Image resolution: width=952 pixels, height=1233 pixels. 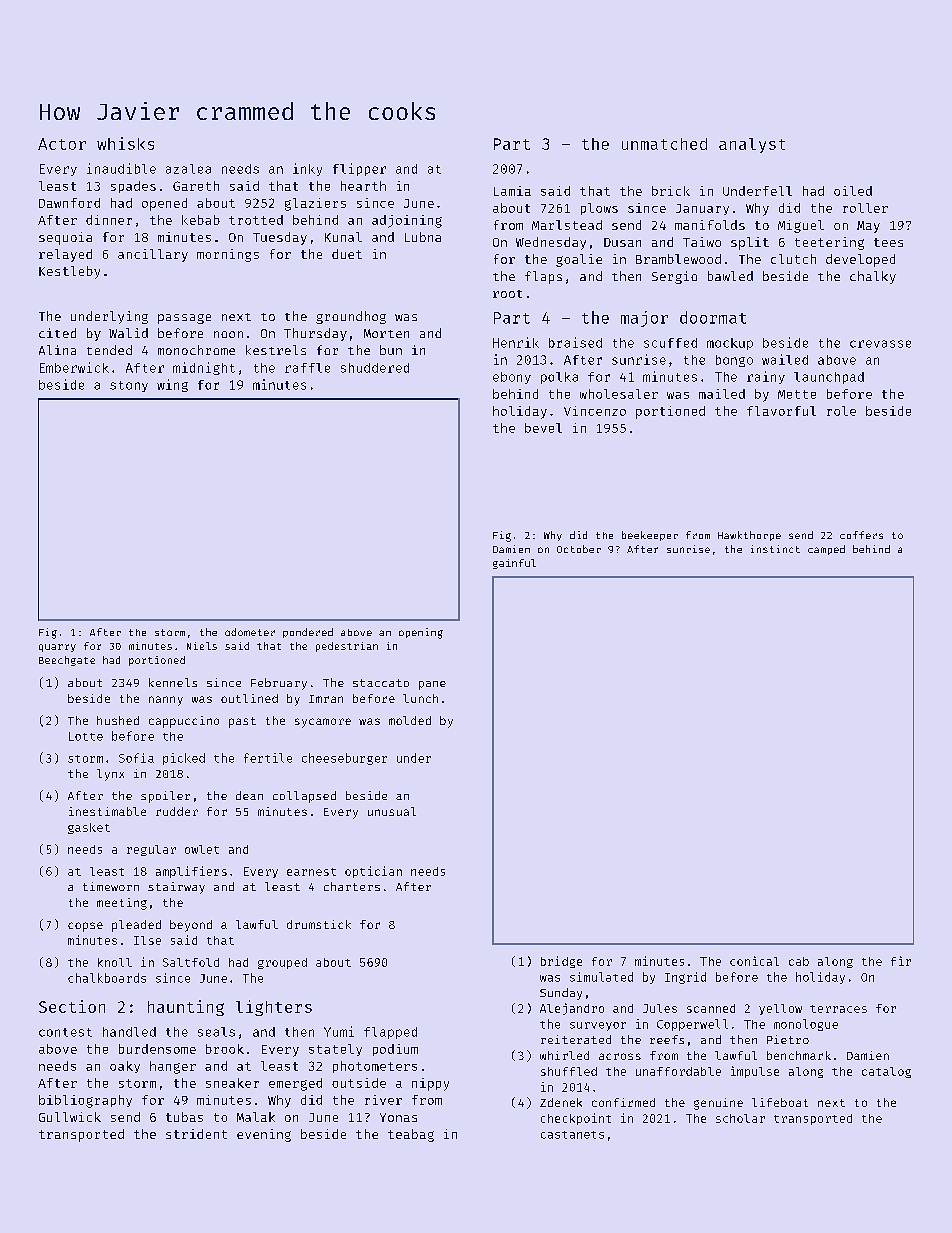 What do you see at coordinates (250, 632) in the screenshot?
I see `odometer` at bounding box center [250, 632].
